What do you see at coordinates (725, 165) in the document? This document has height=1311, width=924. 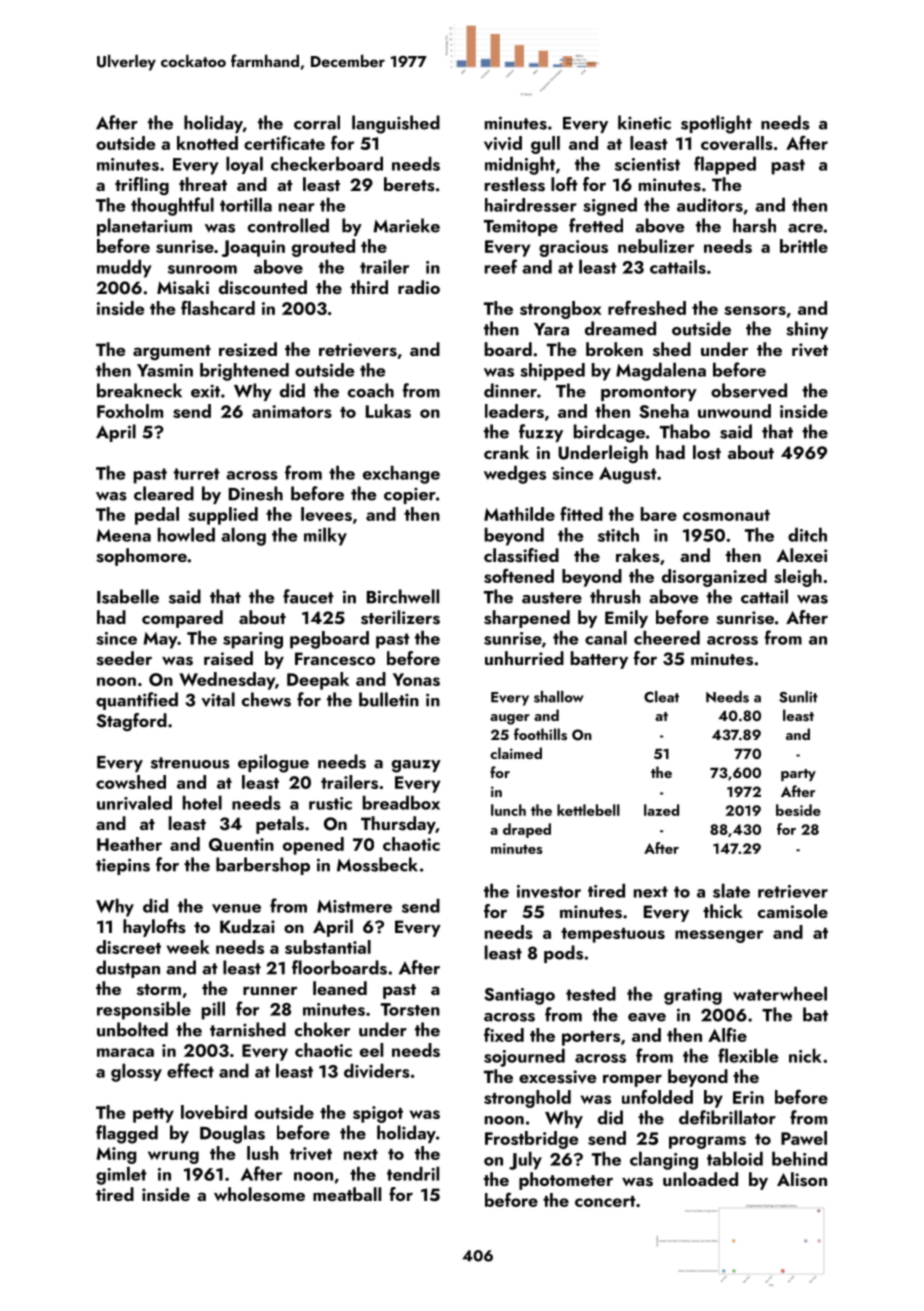 I see `flapped` at bounding box center [725, 165].
